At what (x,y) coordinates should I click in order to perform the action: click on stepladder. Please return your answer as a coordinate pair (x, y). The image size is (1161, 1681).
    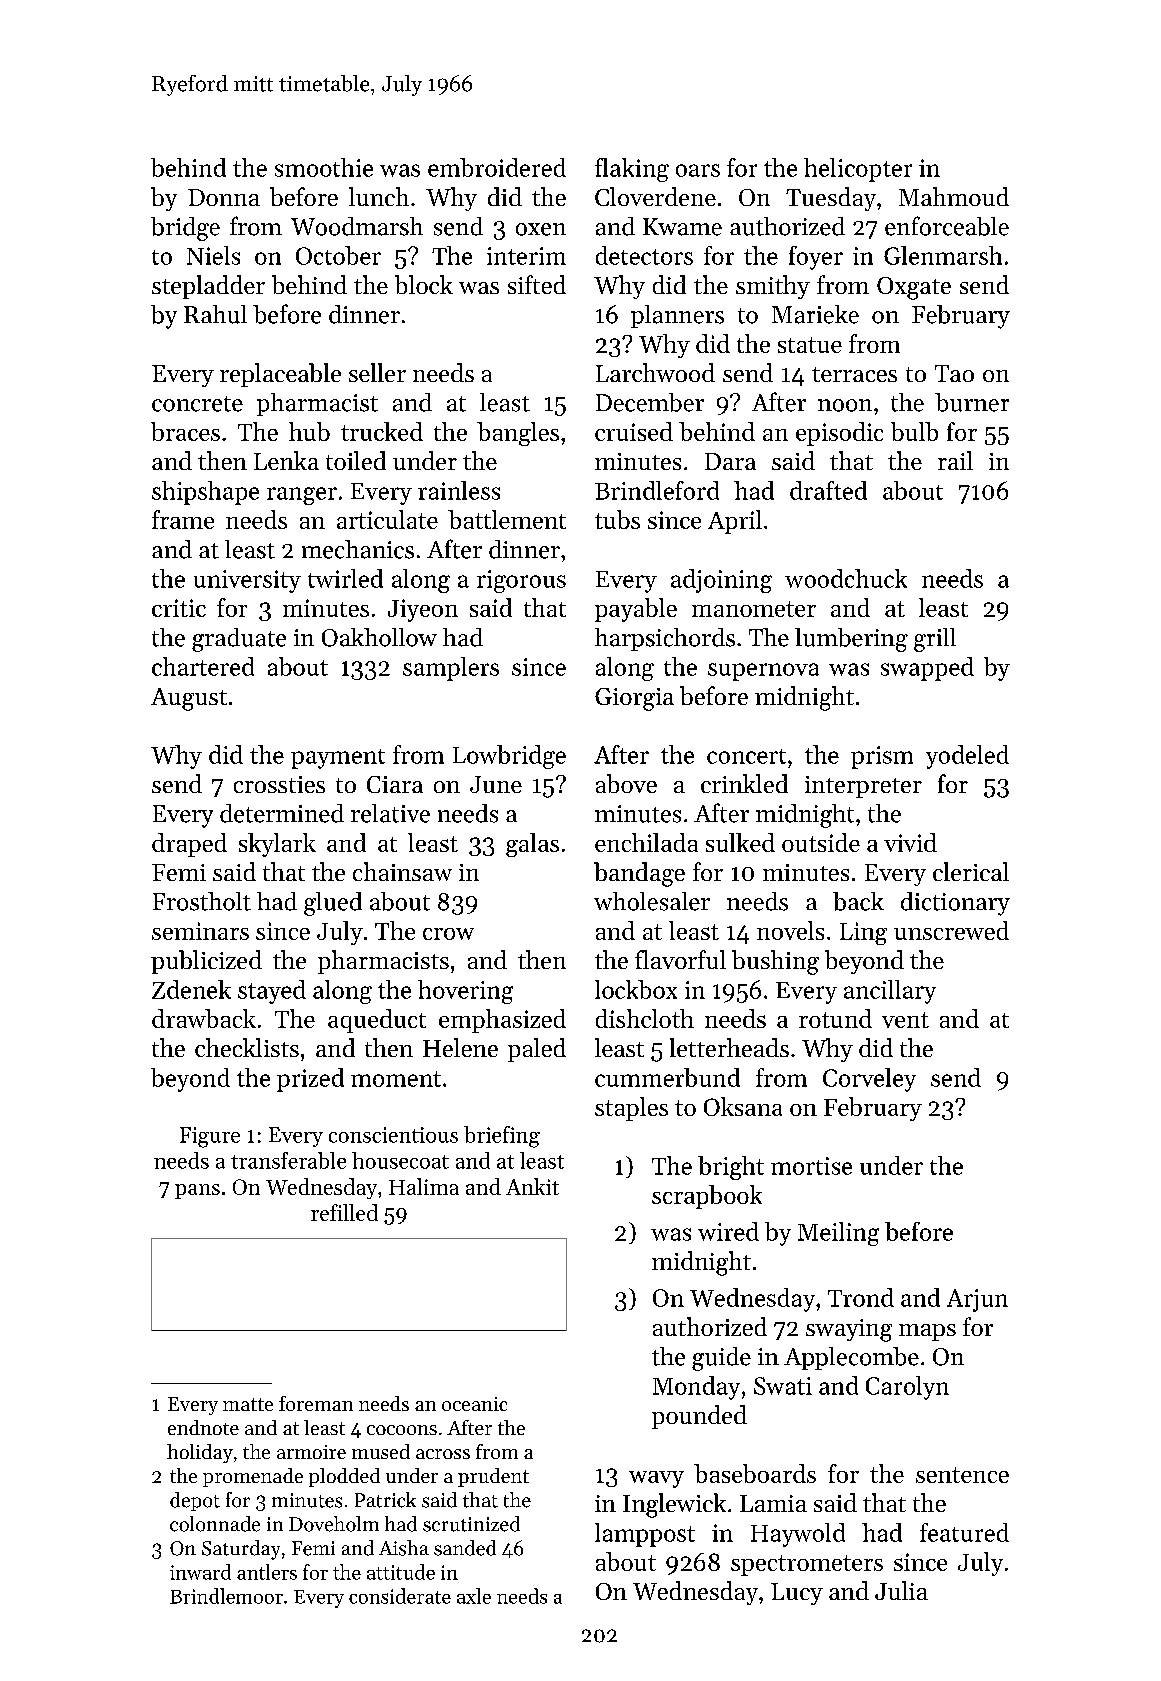
    Looking at the image, I should click on (208, 287).
